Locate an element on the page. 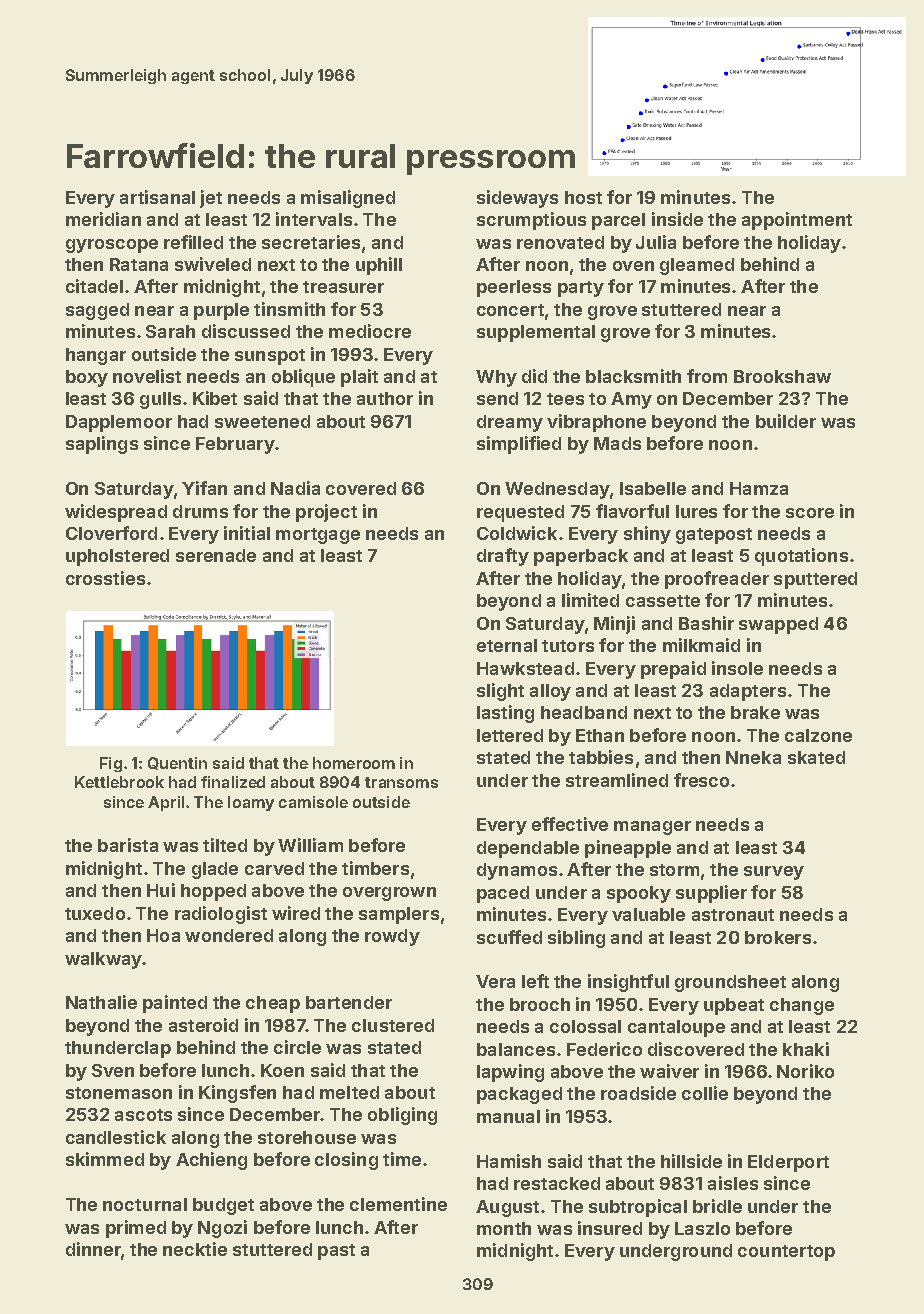 The width and height of the image is (924, 1314). dinner is located at coordinates (93, 1249).
